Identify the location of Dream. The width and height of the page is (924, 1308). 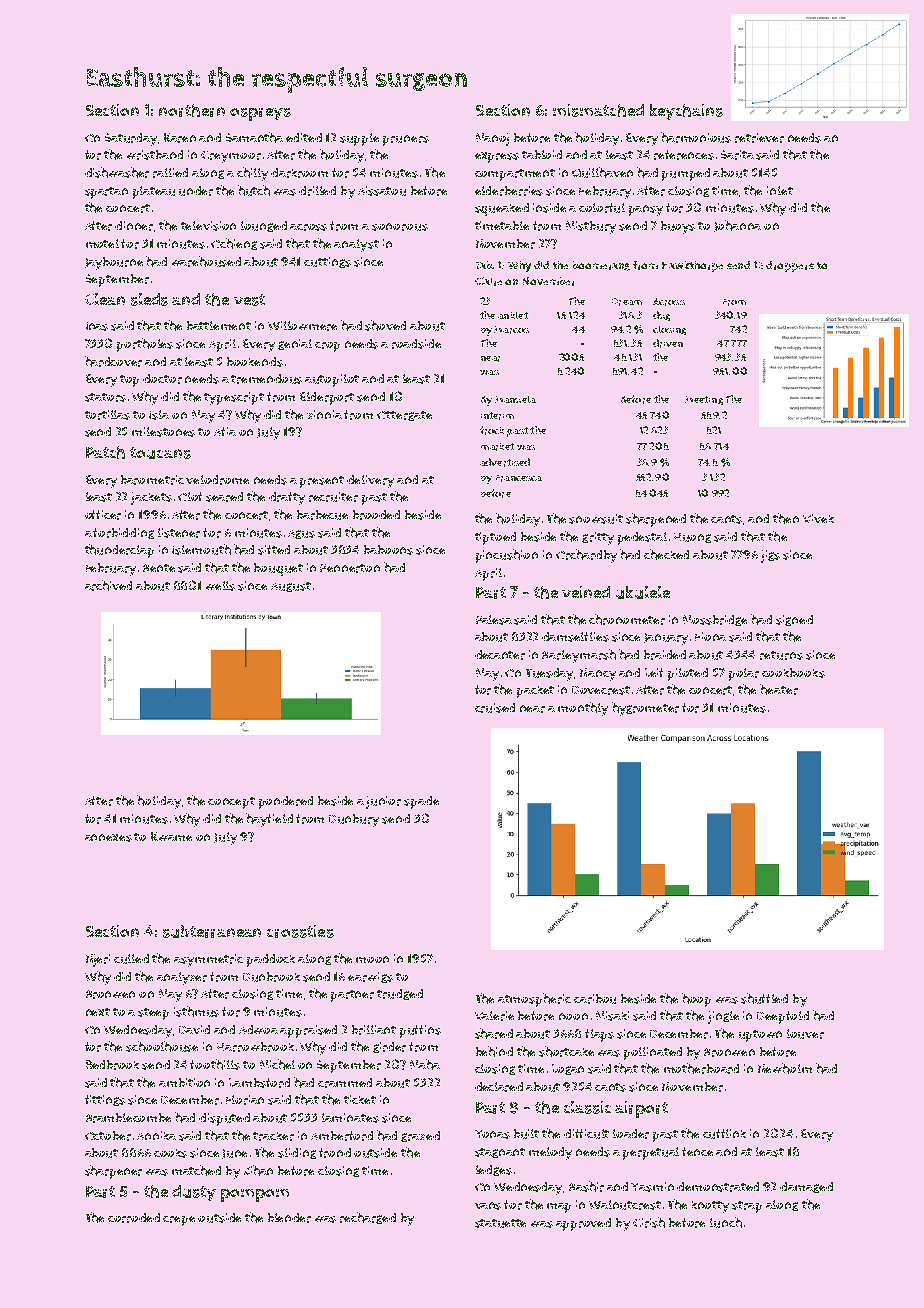
(627, 302).
